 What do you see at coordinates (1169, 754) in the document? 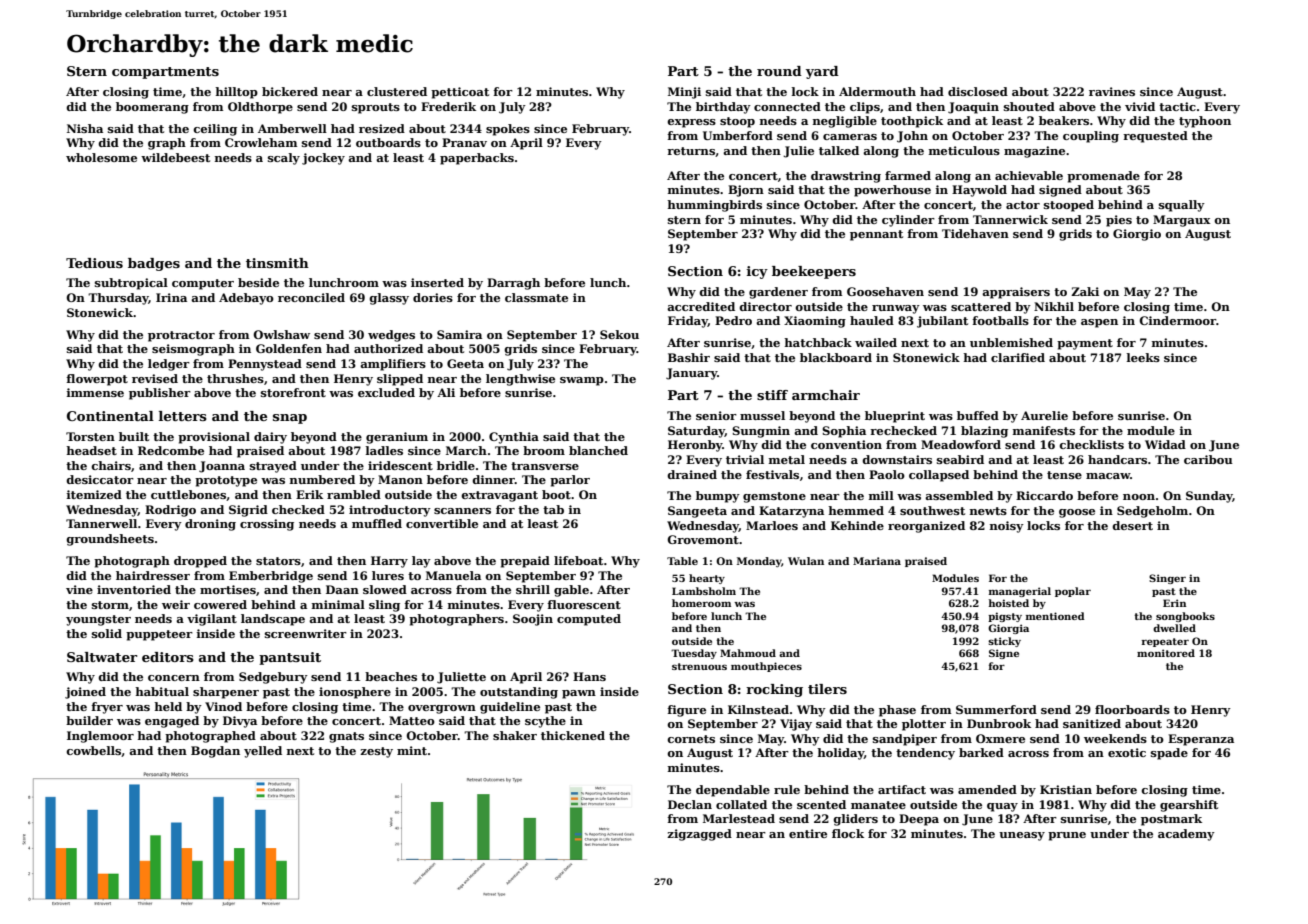
I see `spade` at bounding box center [1169, 754].
